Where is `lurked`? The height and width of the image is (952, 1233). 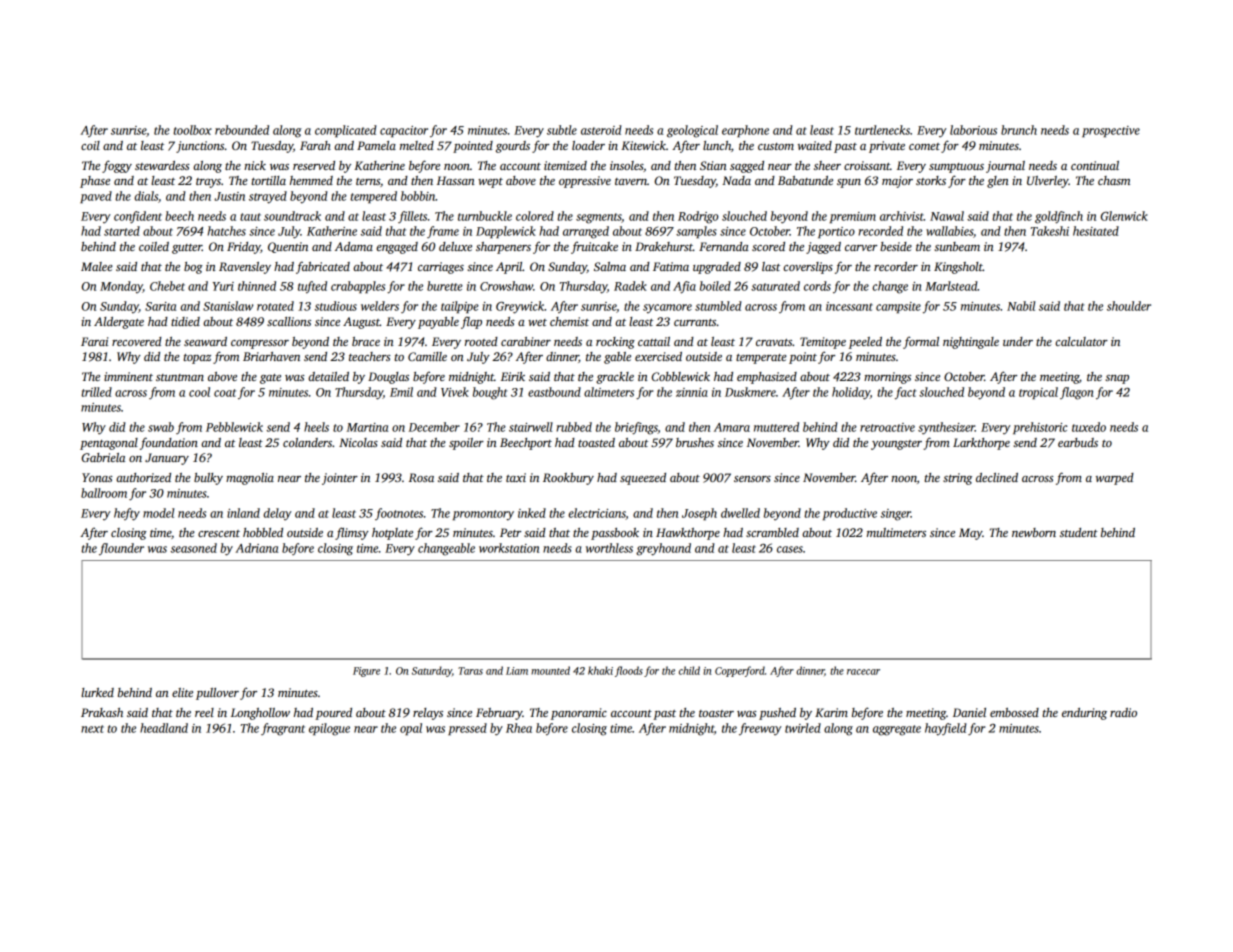
lurked is located at coordinates (97, 692).
